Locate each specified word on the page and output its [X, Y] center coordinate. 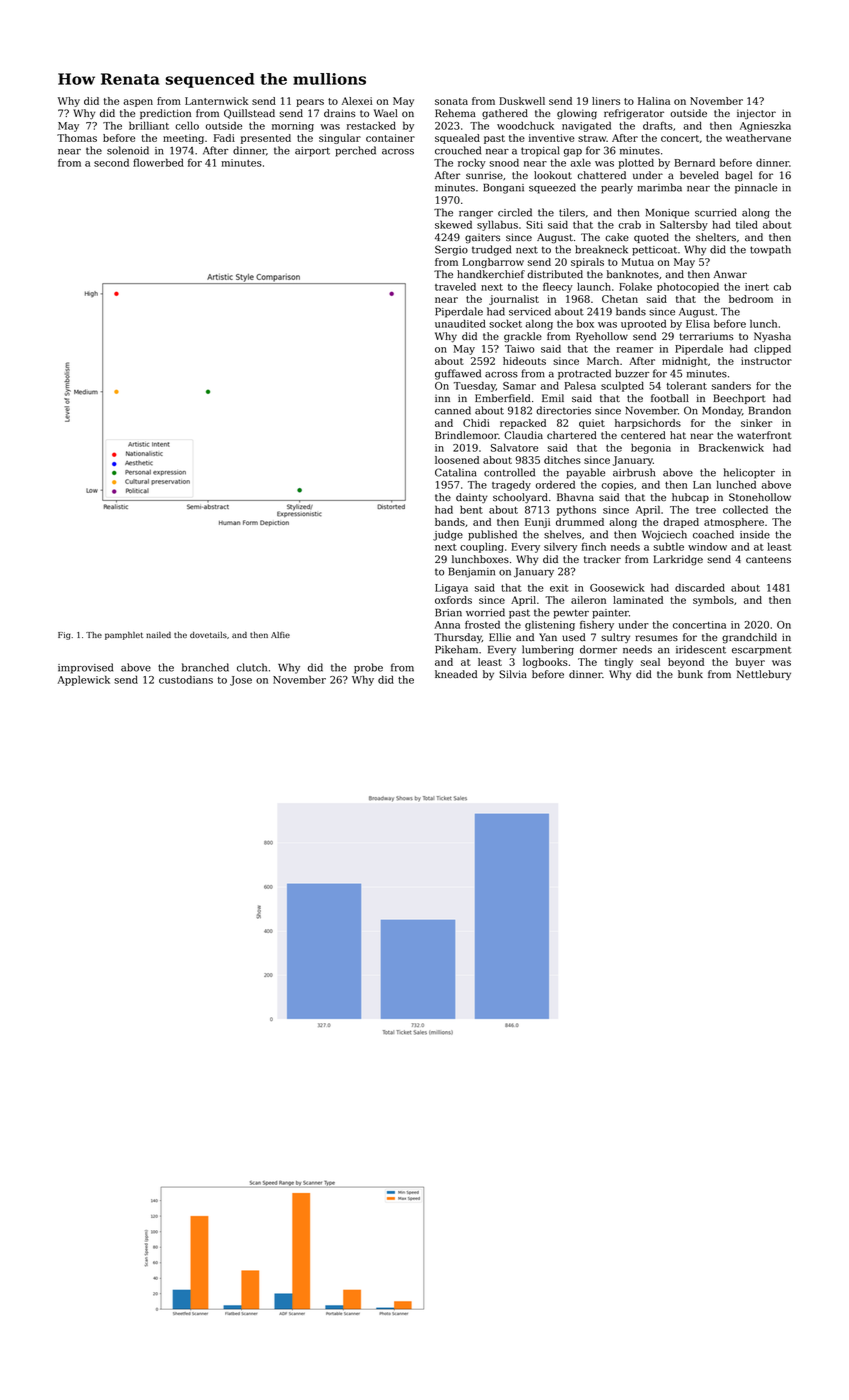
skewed [453, 224]
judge [448, 535]
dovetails [208, 634]
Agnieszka [765, 126]
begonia [651, 448]
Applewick [84, 680]
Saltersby [684, 225]
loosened [457, 460]
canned [453, 410]
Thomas [77, 138]
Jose [241, 681]
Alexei [357, 101]
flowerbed [158, 162]
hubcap [690, 498]
